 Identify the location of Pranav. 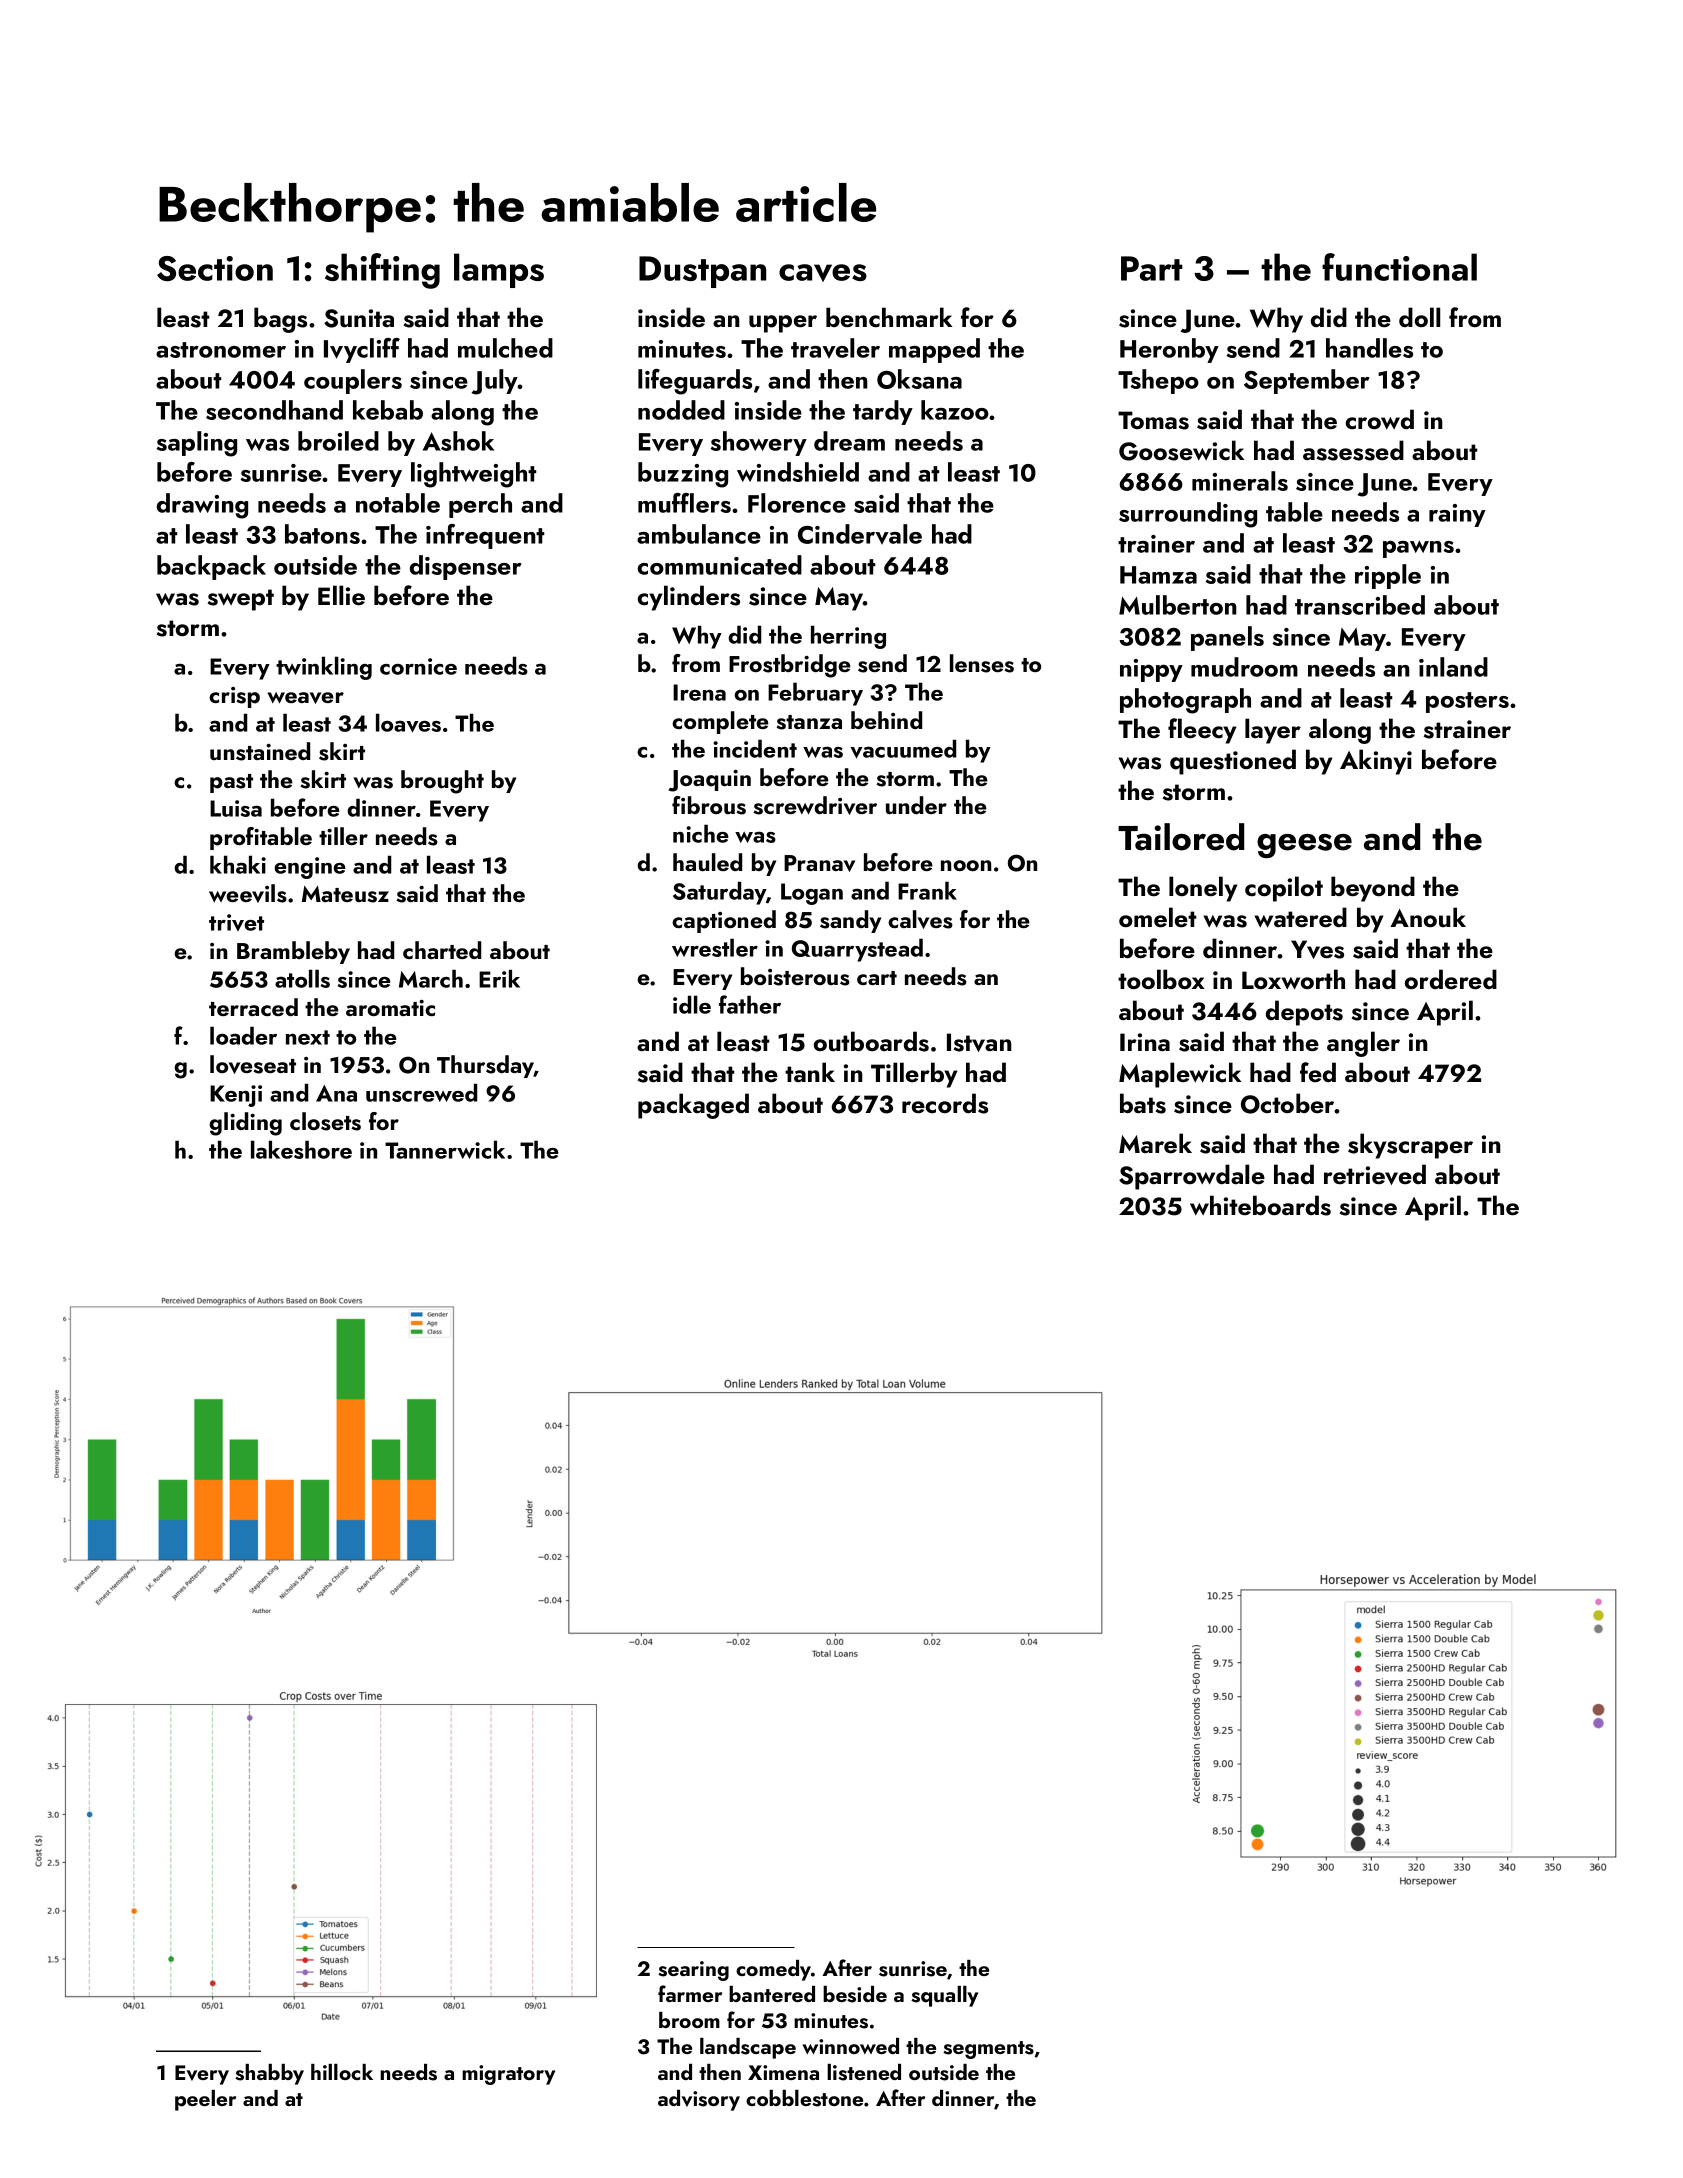
(819, 863).
